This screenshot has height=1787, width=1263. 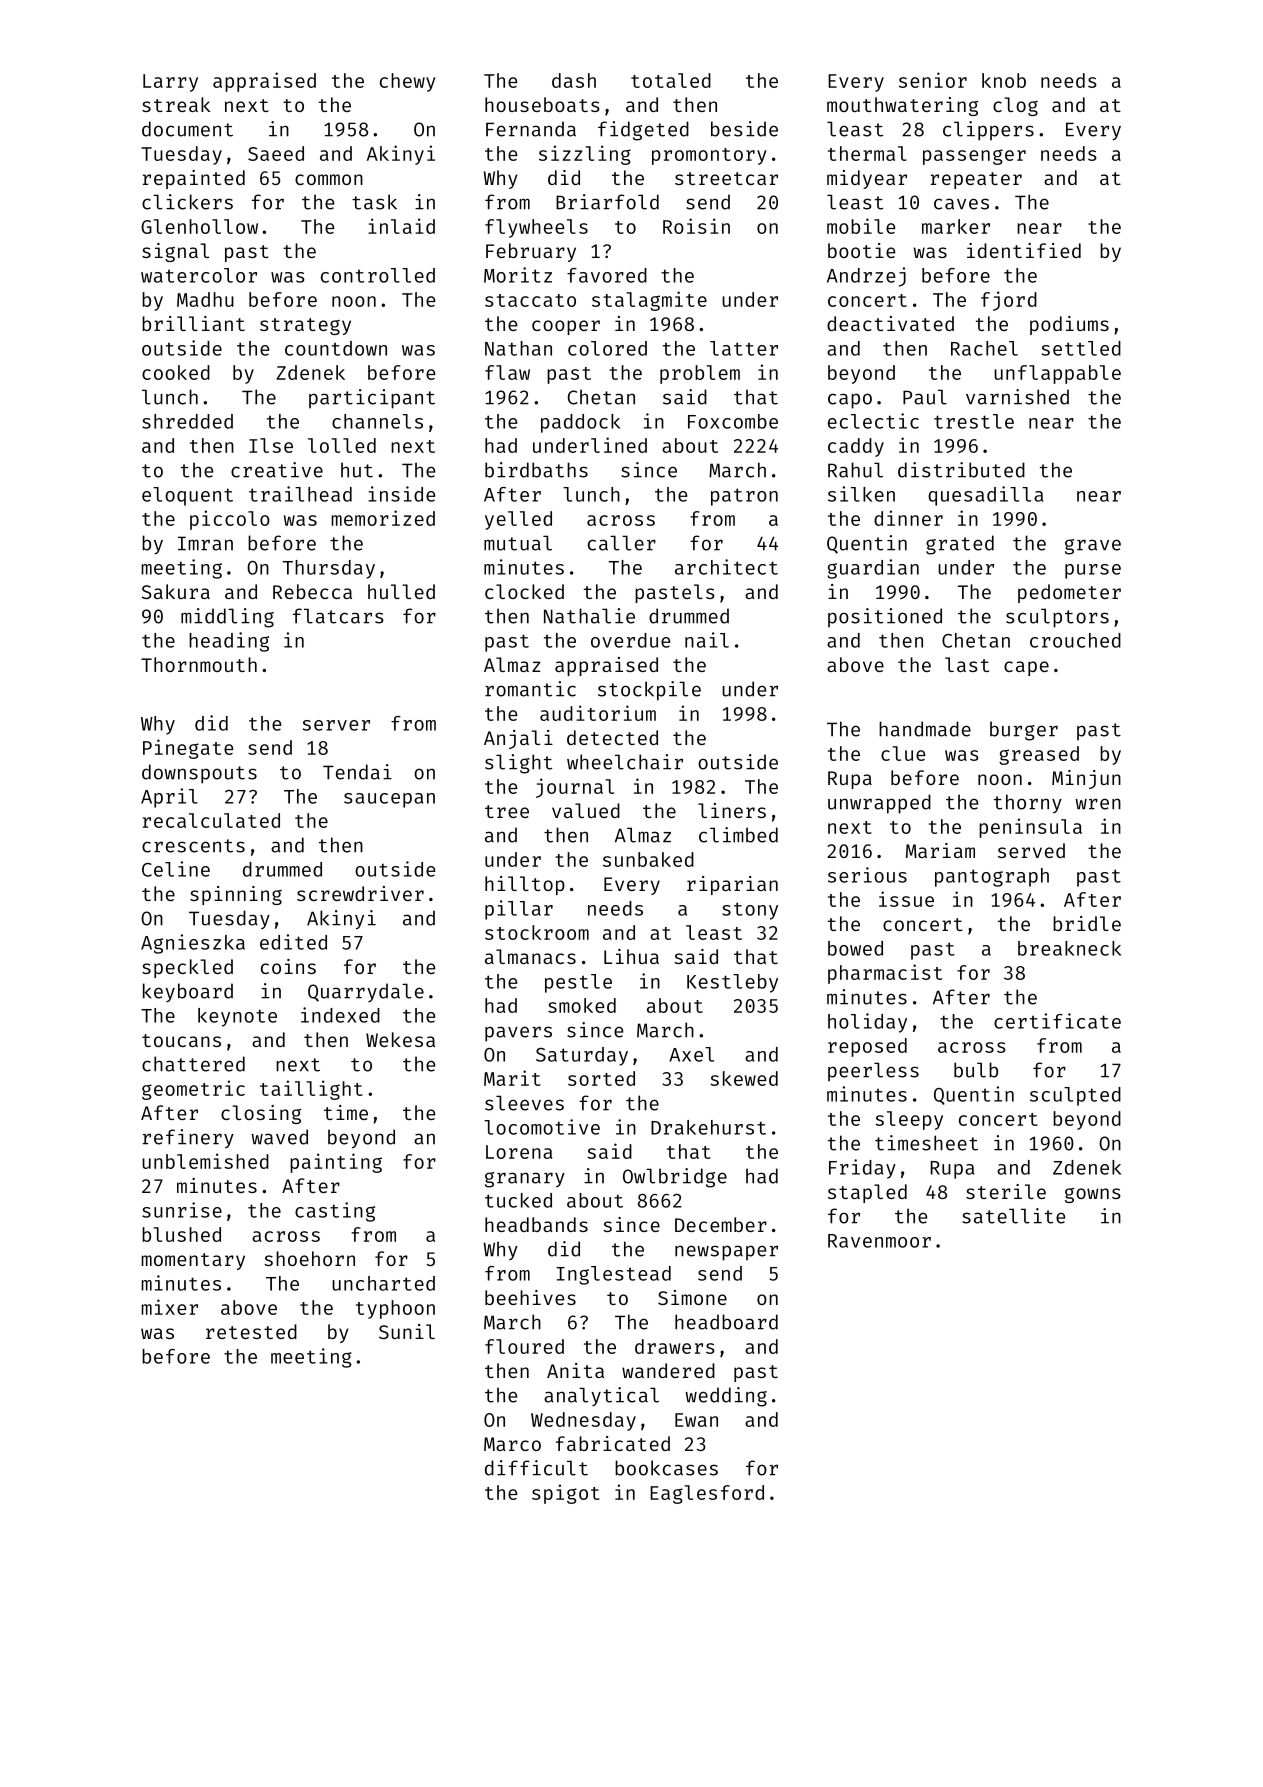 I want to click on piccolo, so click(x=230, y=520).
